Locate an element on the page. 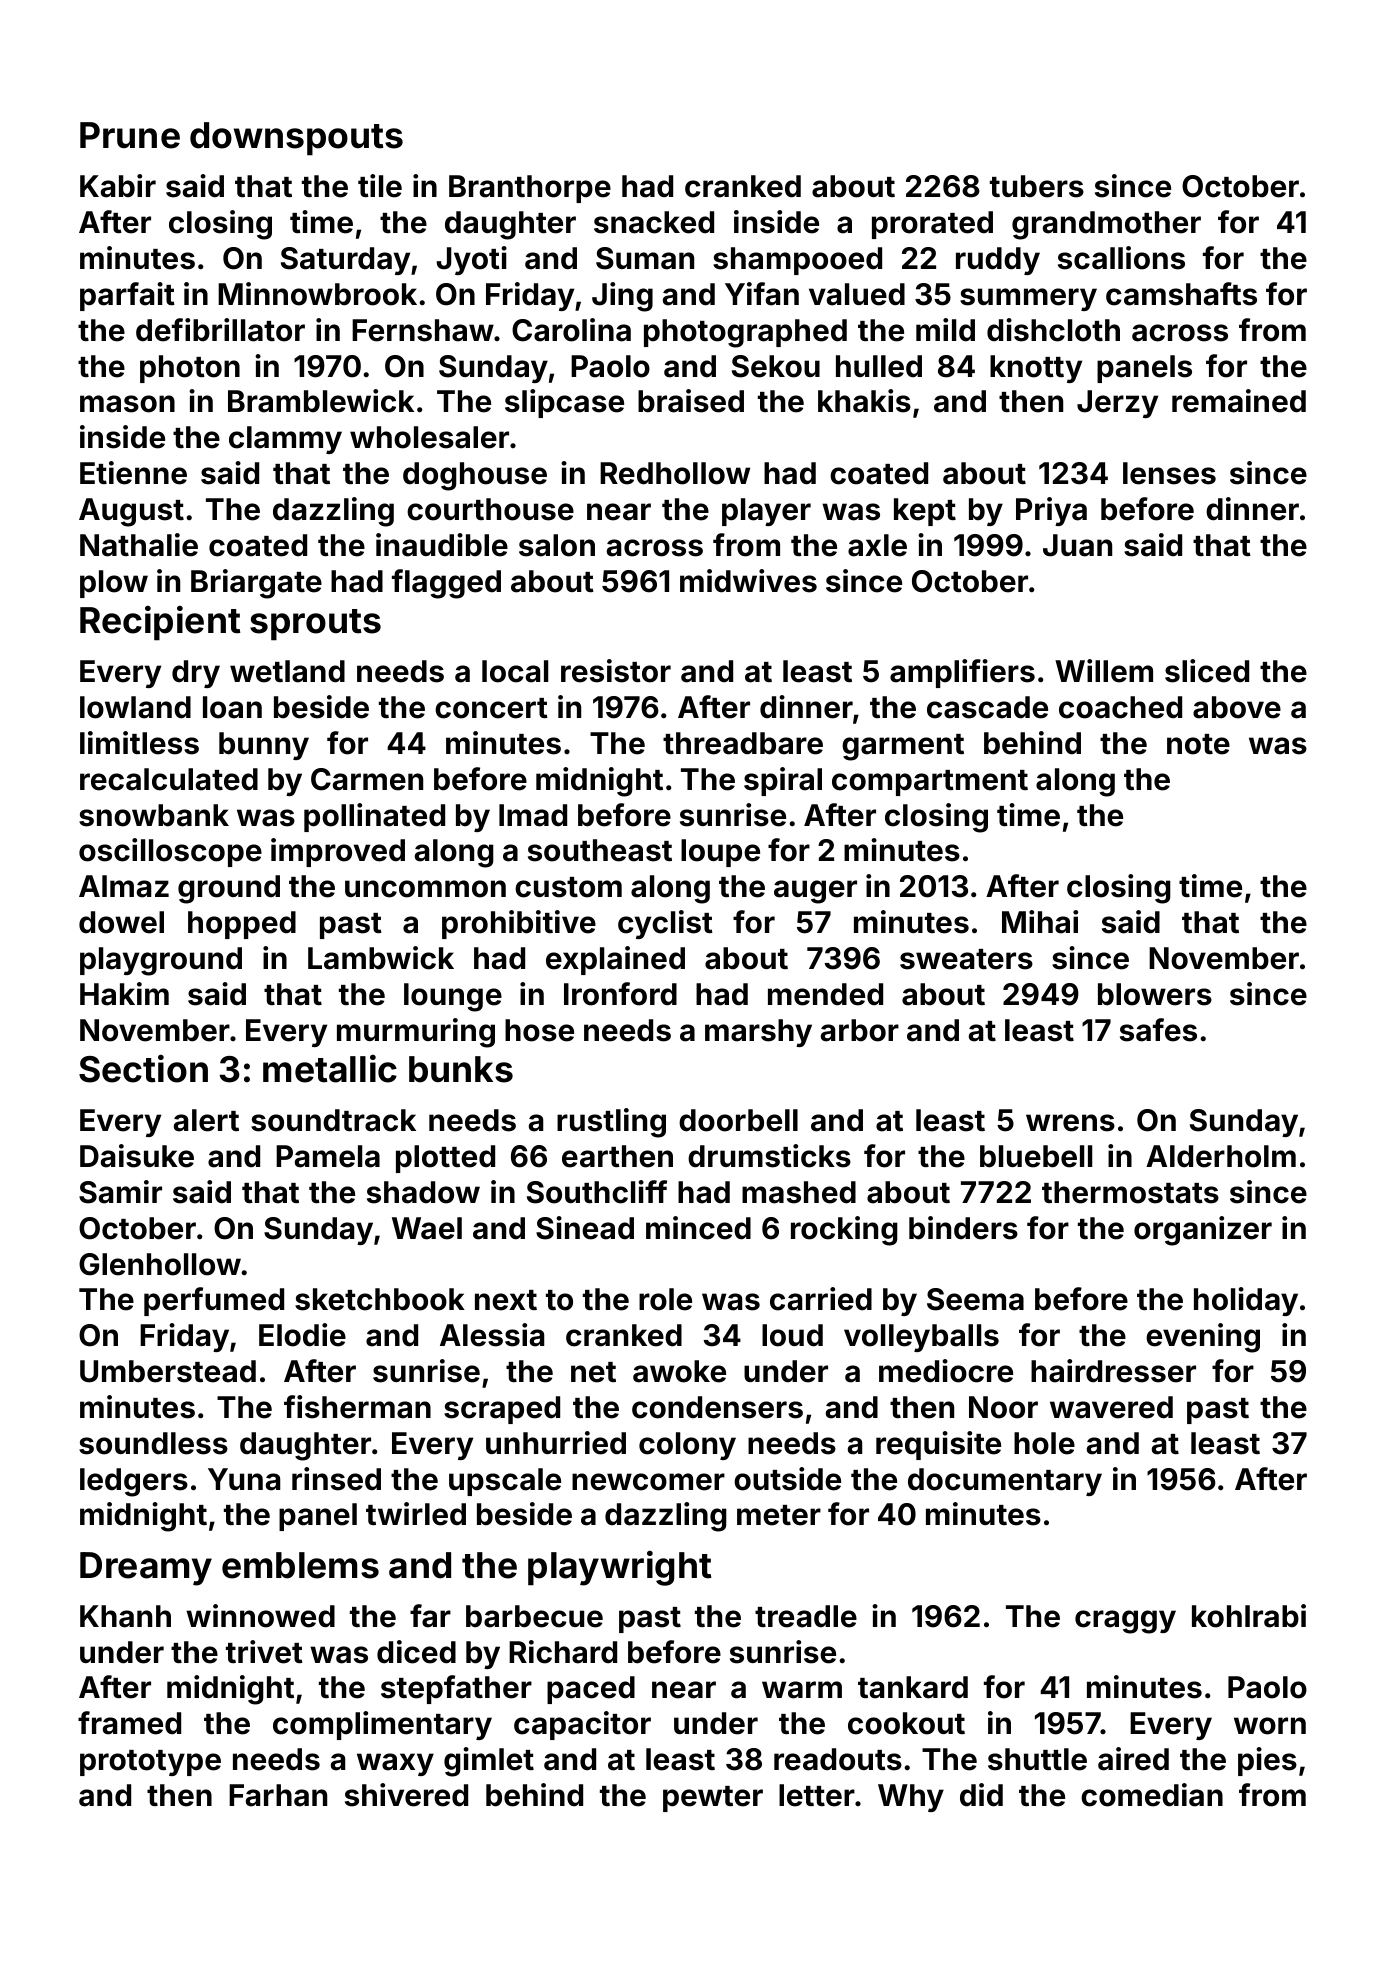 Image resolution: width=1386 pixels, height=1969 pixels. sliced is located at coordinates (1207, 671).
